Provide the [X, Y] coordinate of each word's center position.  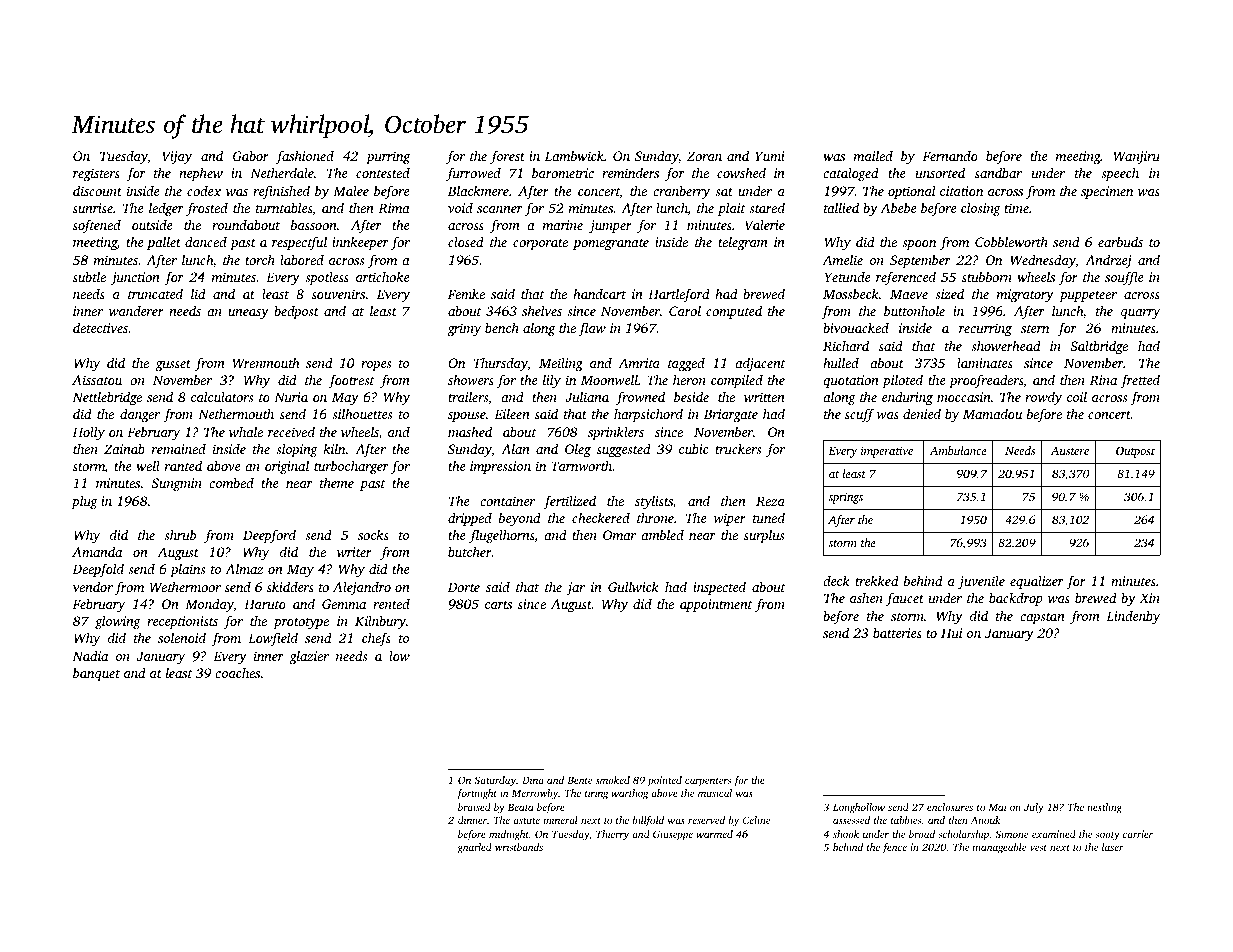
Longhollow [859, 808]
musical [715, 793]
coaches [237, 673]
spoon [919, 245]
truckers [738, 449]
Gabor [251, 156]
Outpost [1135, 452]
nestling [1104, 808]
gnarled [474, 848]
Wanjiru [1137, 157]
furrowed [473, 174]
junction [135, 278]
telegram [743, 243]
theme [337, 482]
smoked [613, 780]
